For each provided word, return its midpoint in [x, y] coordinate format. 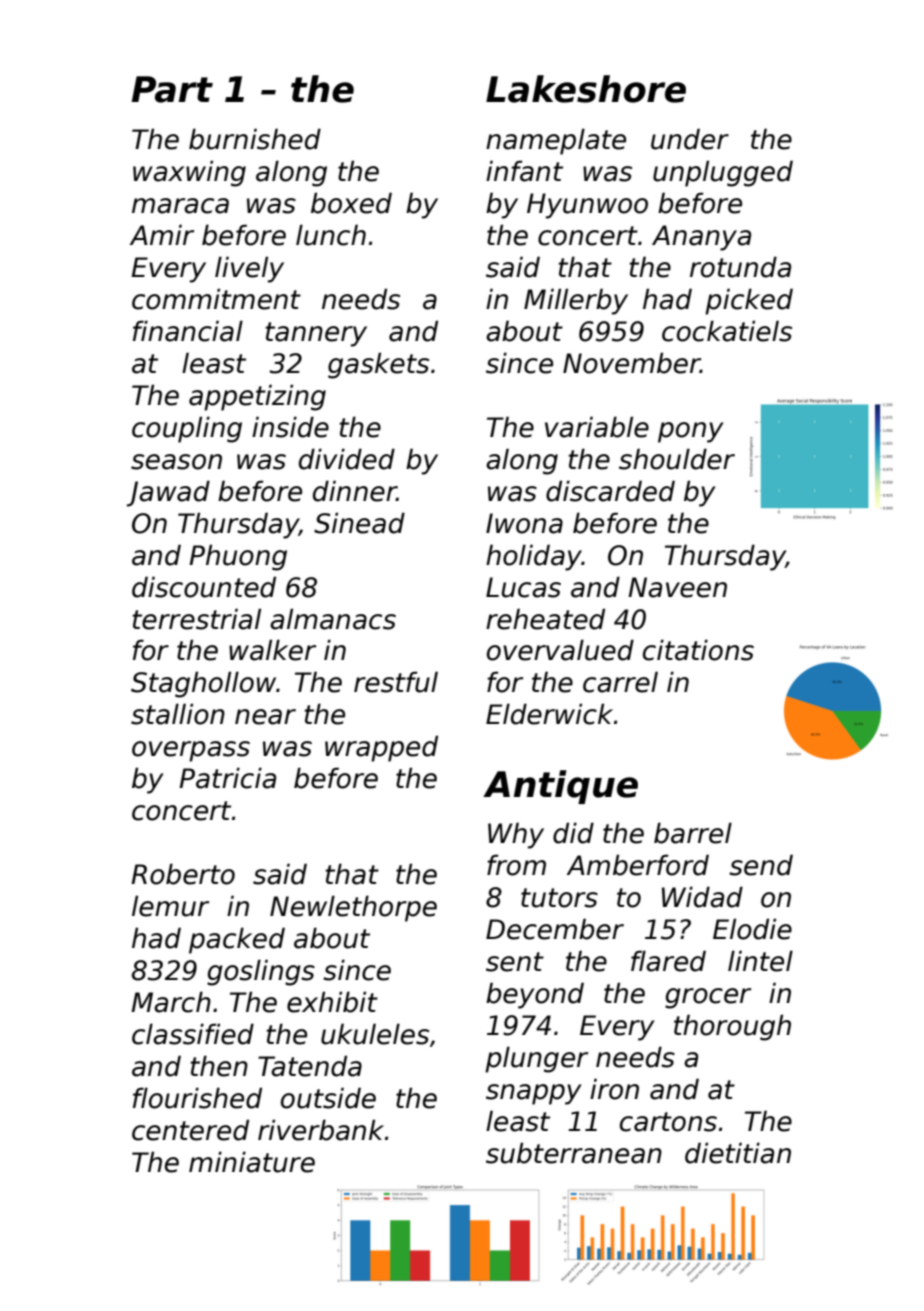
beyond [535, 995]
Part [172, 89]
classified [193, 1034]
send [761, 865]
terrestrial [197, 619]
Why [516, 835]
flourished [197, 1098]
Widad [702, 897]
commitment [216, 299]
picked [749, 301]
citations [698, 650]
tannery [316, 334]
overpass [191, 751]
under [690, 139]
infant [524, 171]
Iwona [524, 523]
